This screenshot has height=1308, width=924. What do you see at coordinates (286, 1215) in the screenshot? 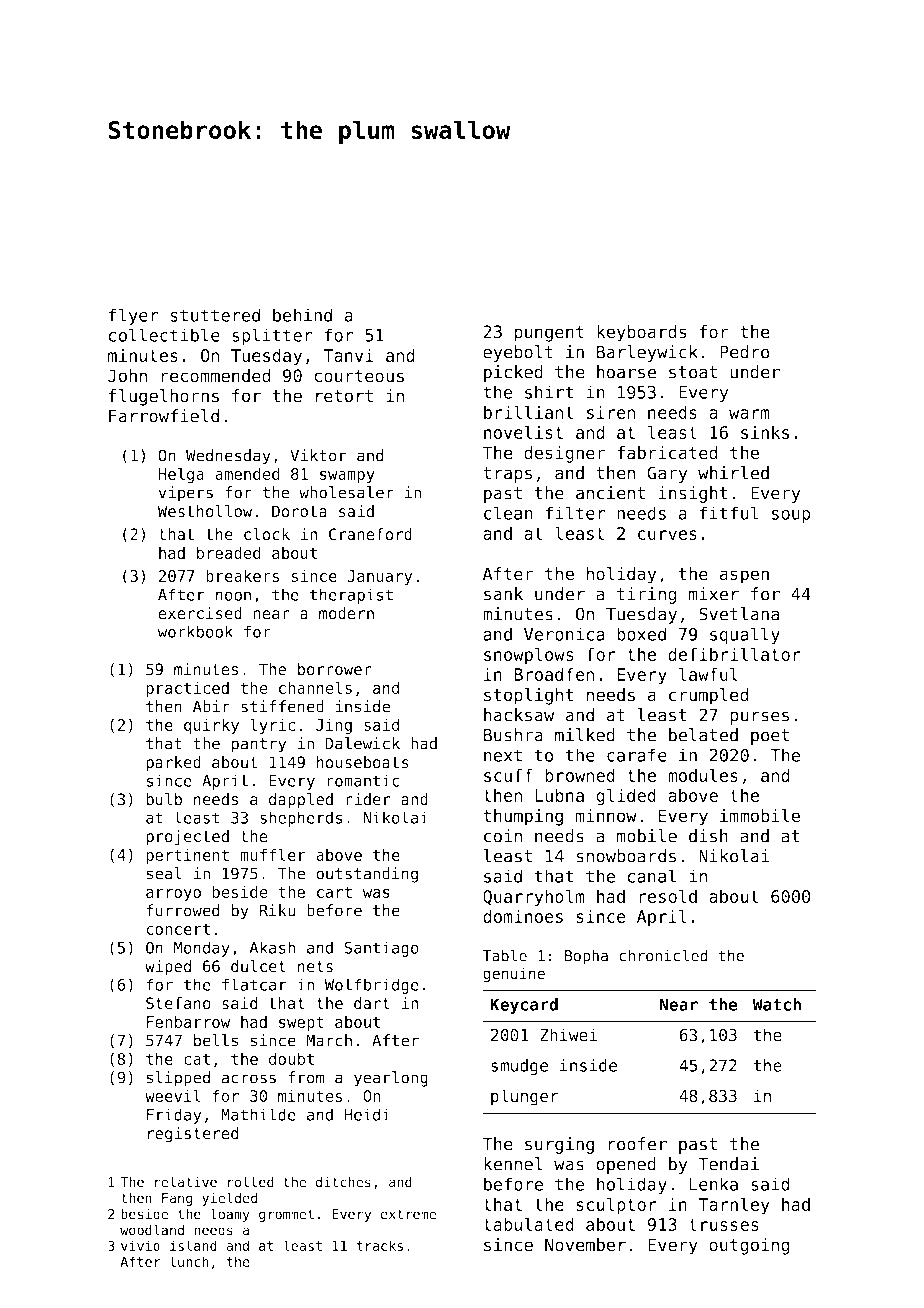
I see `grommet` at bounding box center [286, 1215].
